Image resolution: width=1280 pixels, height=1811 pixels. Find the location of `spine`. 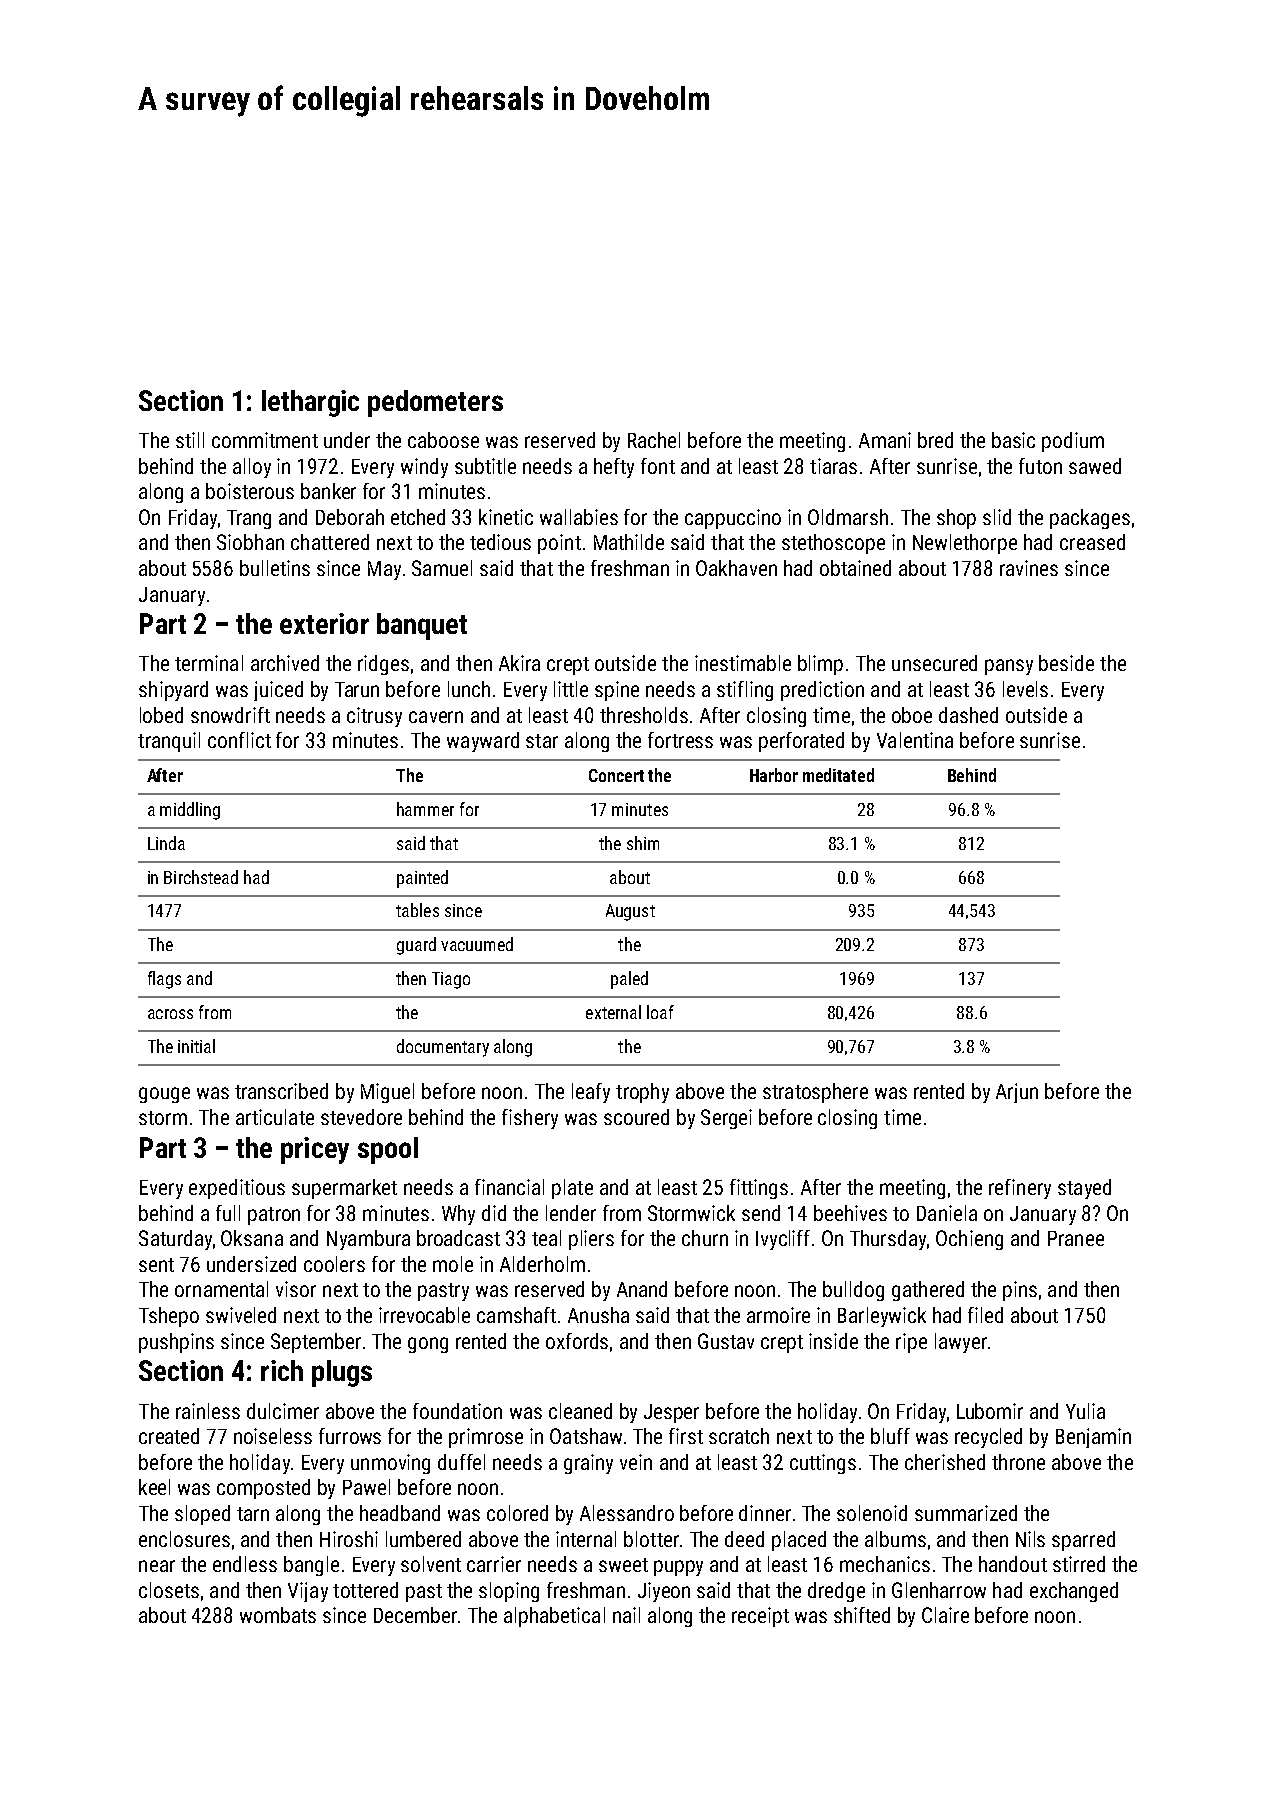

spine is located at coordinates (617, 691).
